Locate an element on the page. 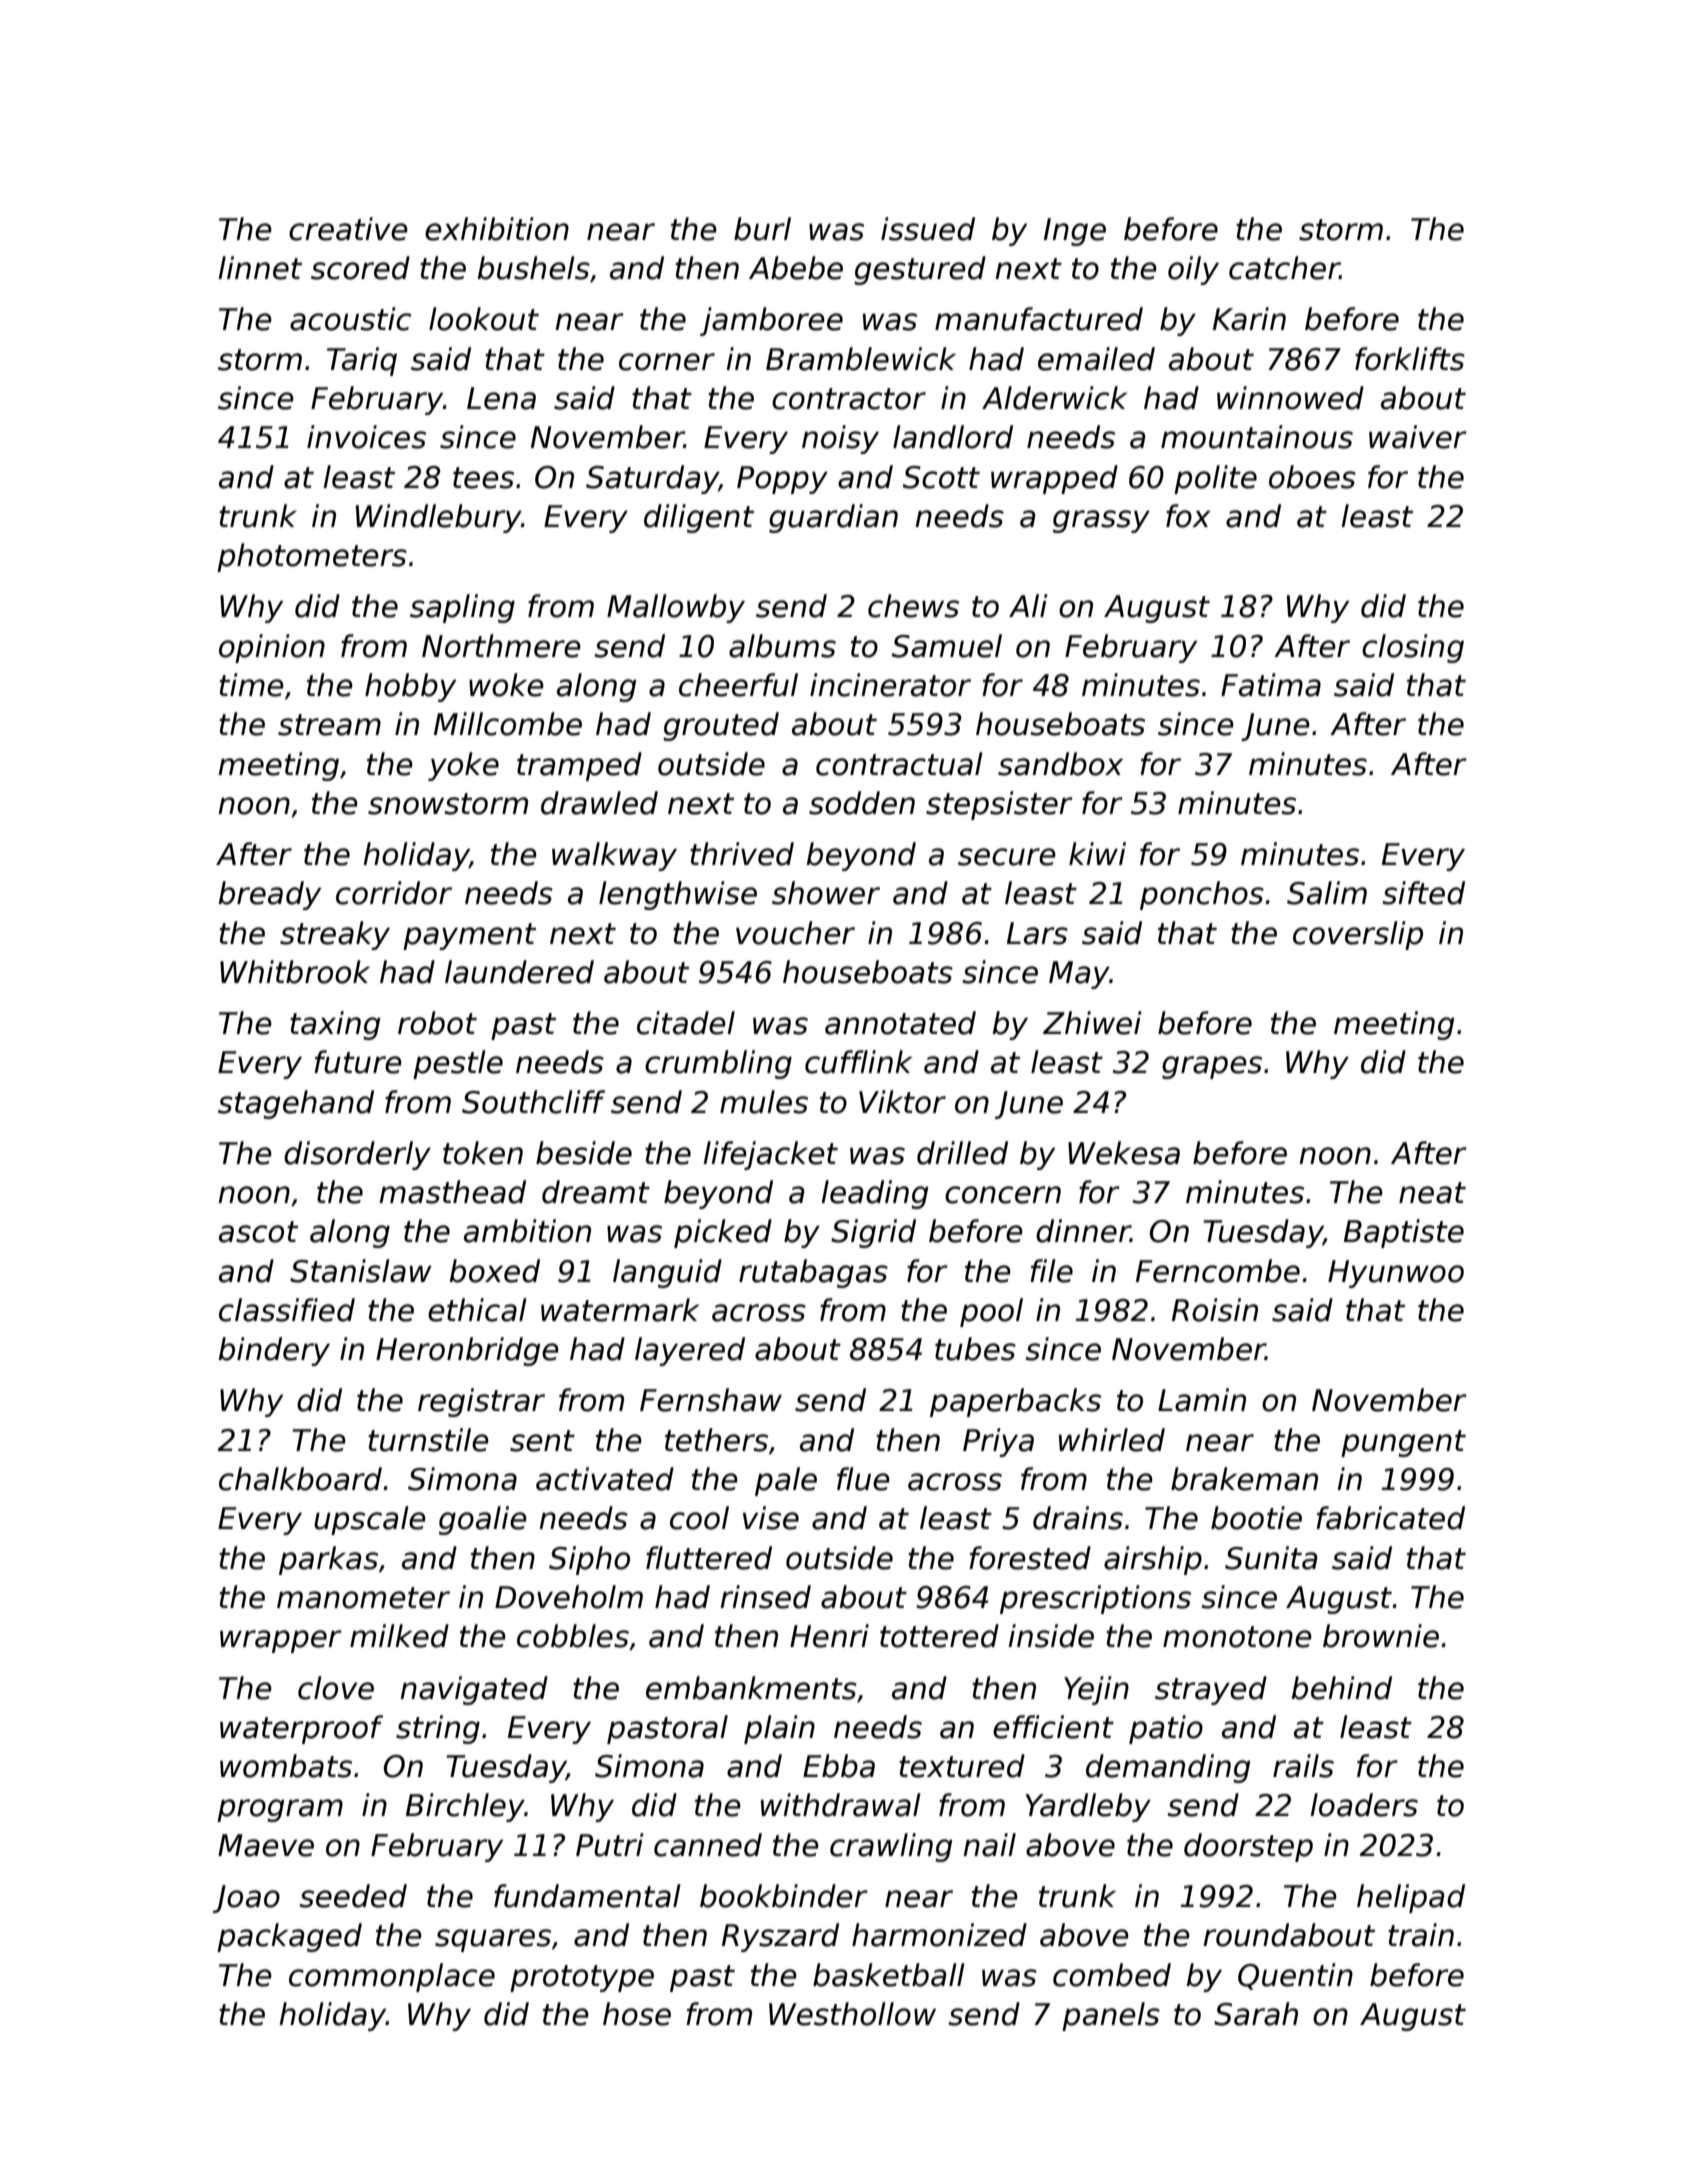 The width and height of the image is (1683, 2178). pool is located at coordinates (991, 1312).
